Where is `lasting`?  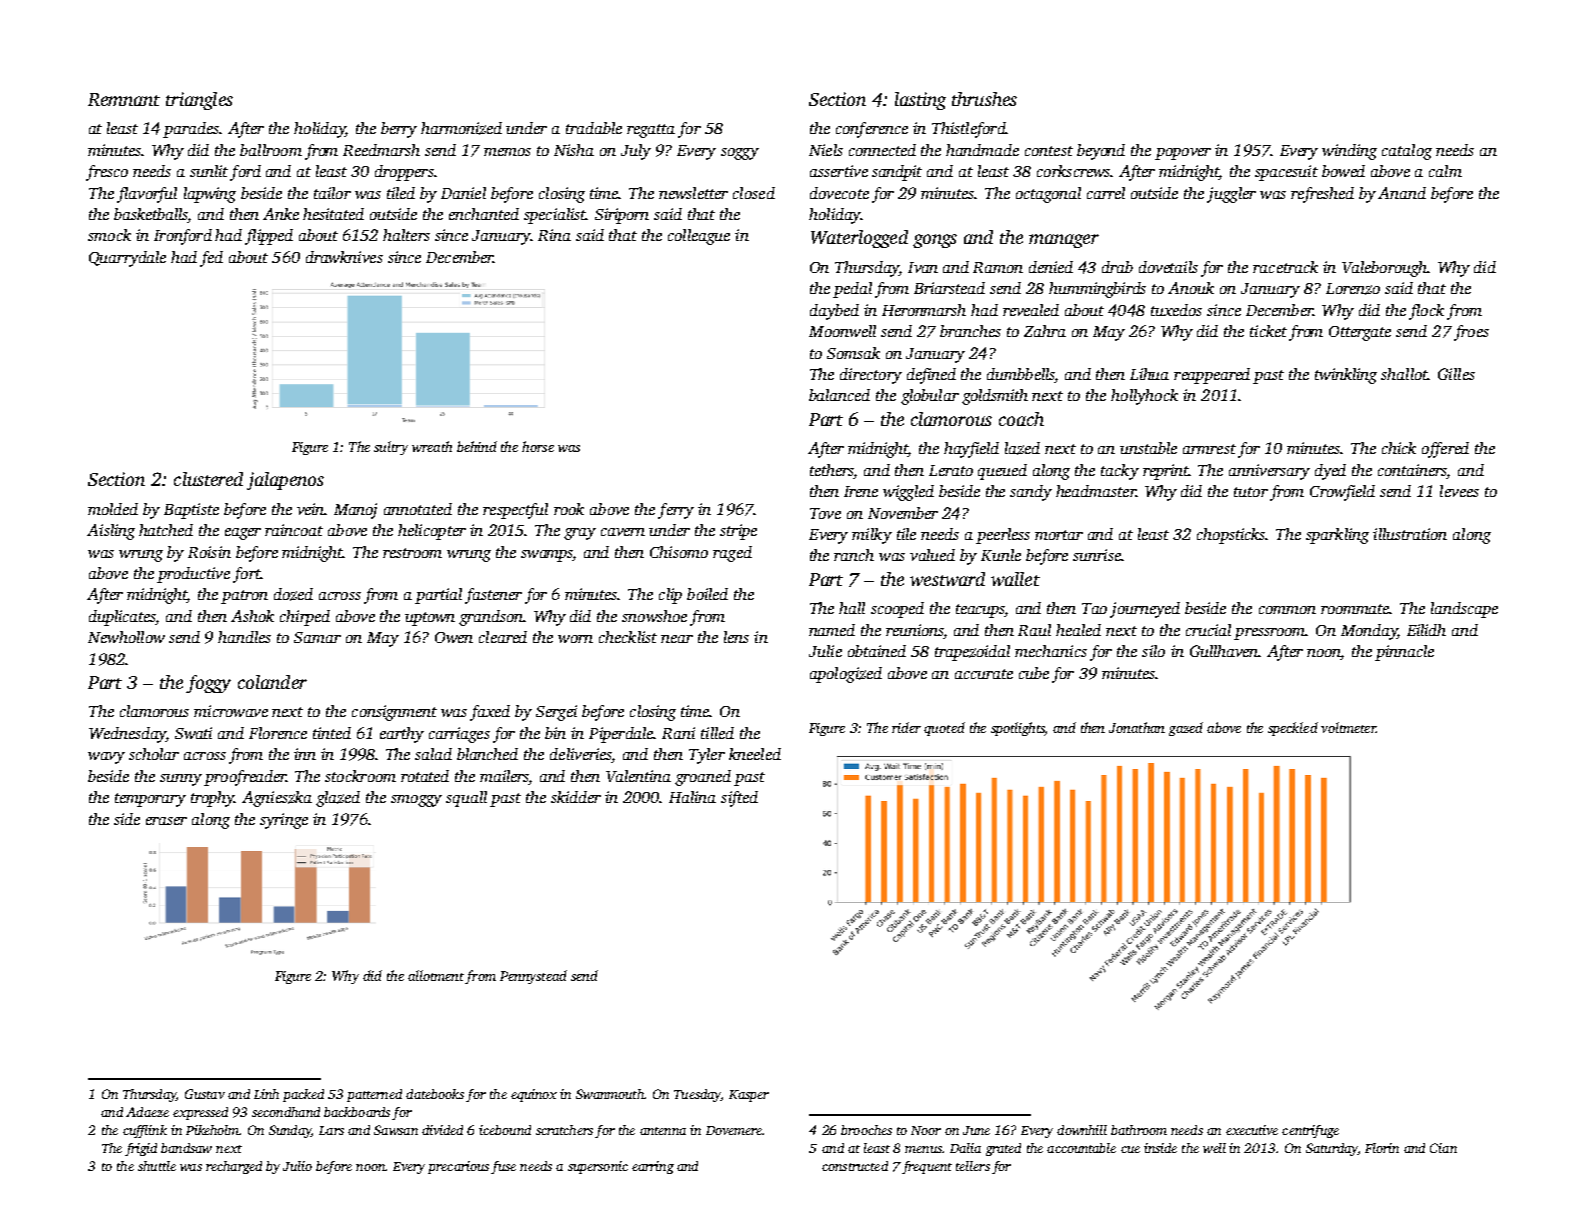 lasting is located at coordinates (920, 101).
